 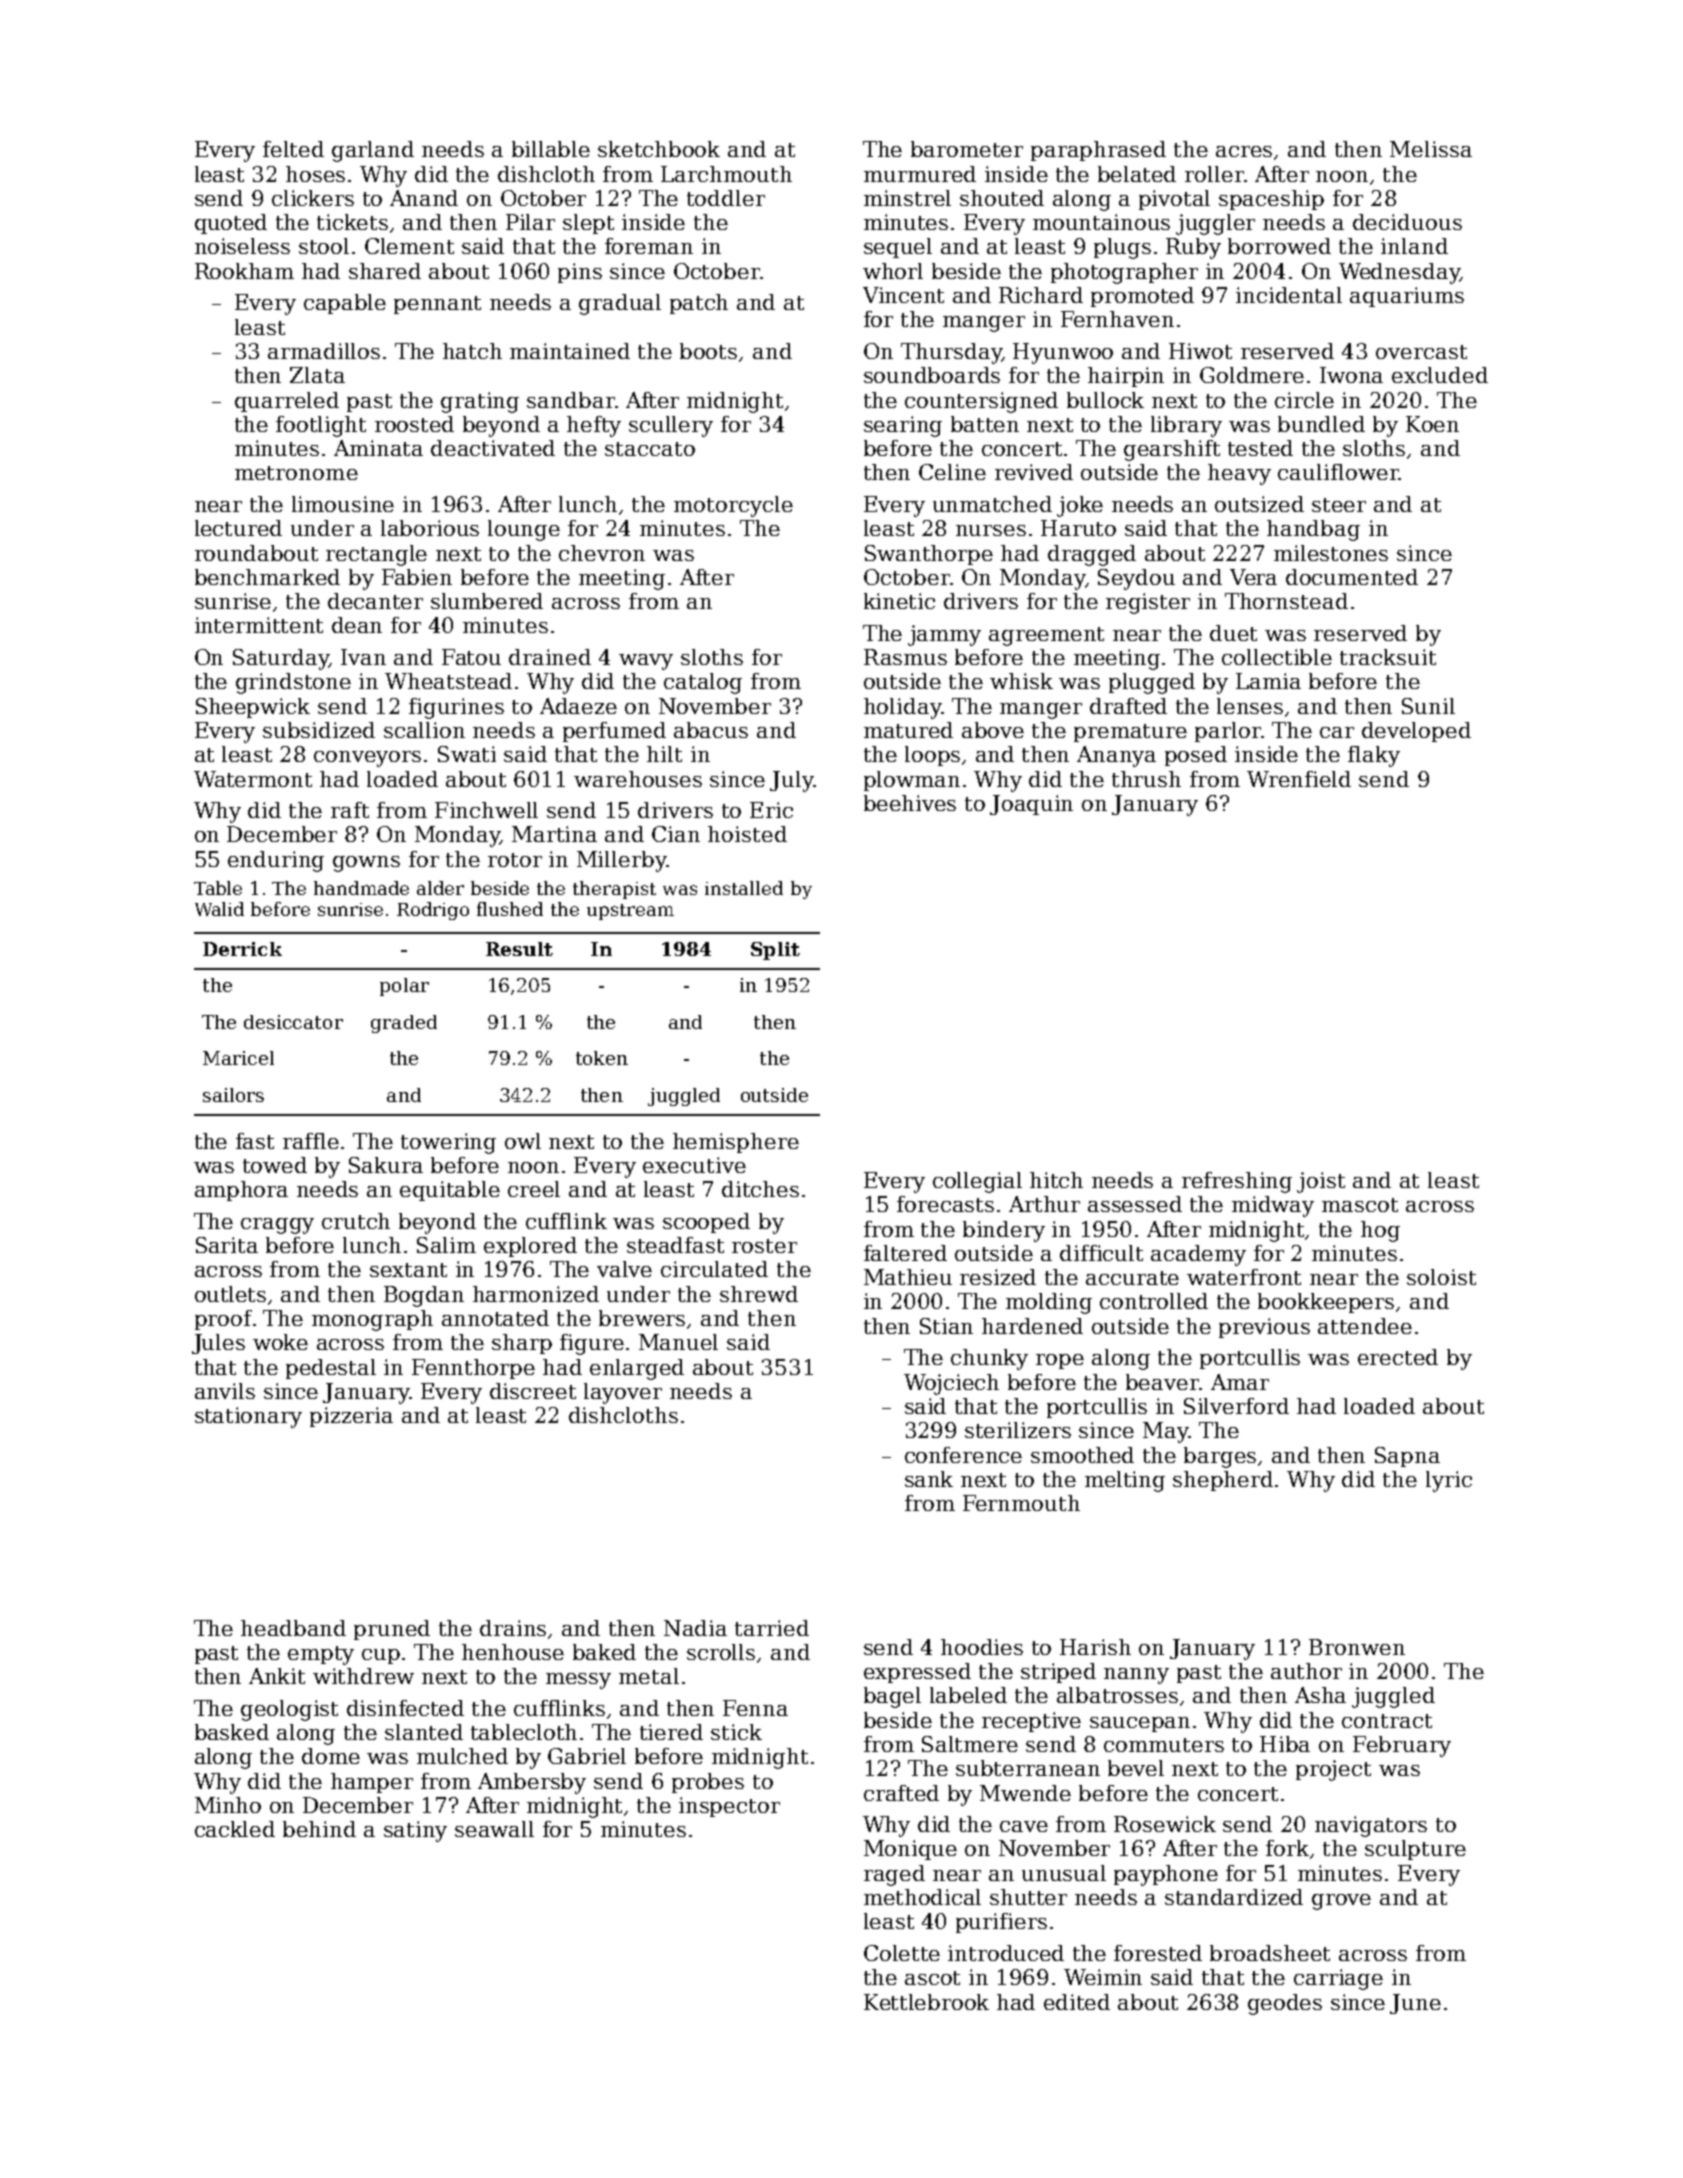 What do you see at coordinates (554, 834) in the document?
I see `Martina` at bounding box center [554, 834].
